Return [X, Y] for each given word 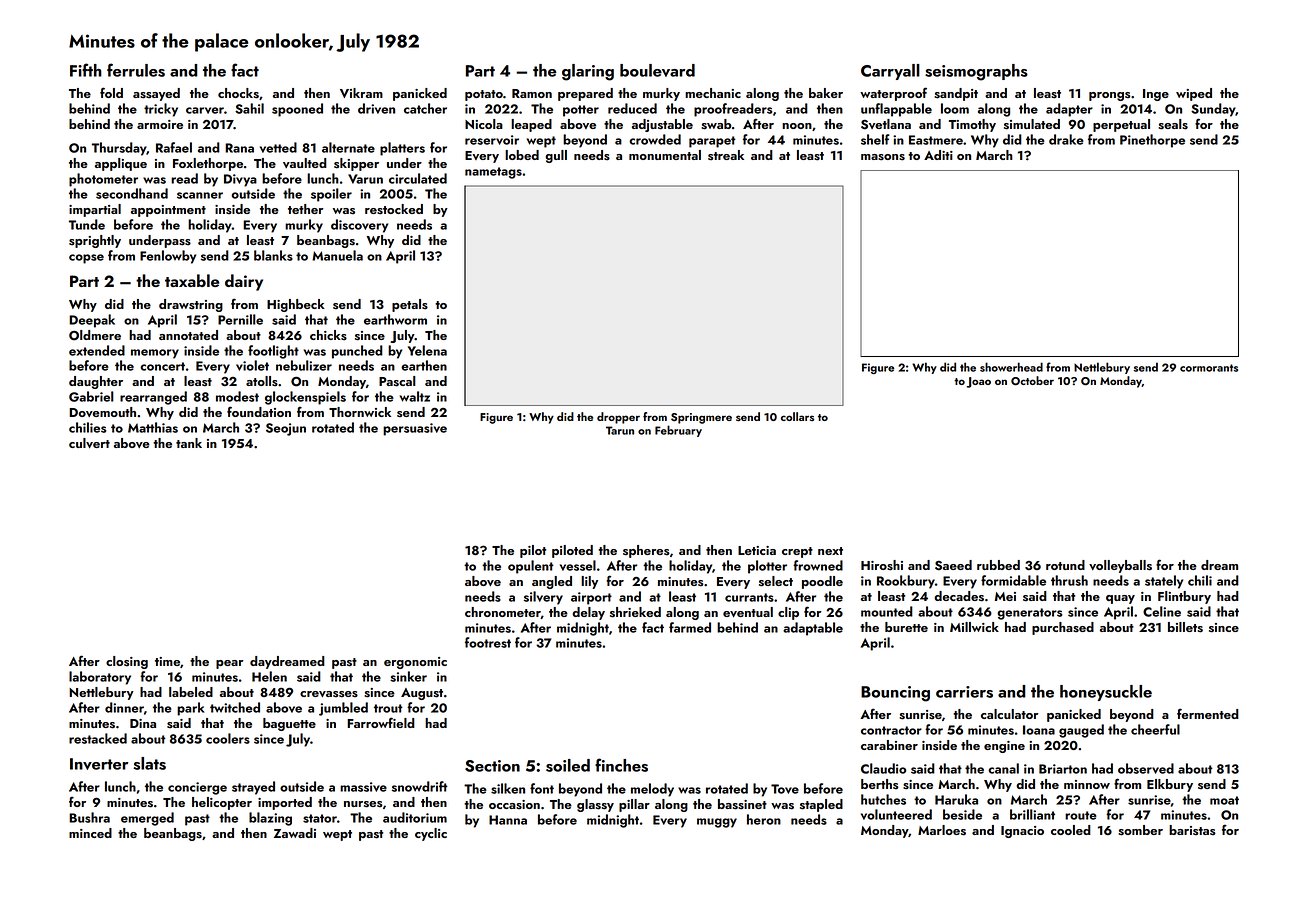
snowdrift [420, 786]
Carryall [890, 72]
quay [1120, 599]
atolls [262, 381]
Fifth [86, 70]
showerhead [1011, 367]
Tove [785, 789]
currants [749, 597]
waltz [415, 396]
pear [230, 664]
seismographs [976, 72]
